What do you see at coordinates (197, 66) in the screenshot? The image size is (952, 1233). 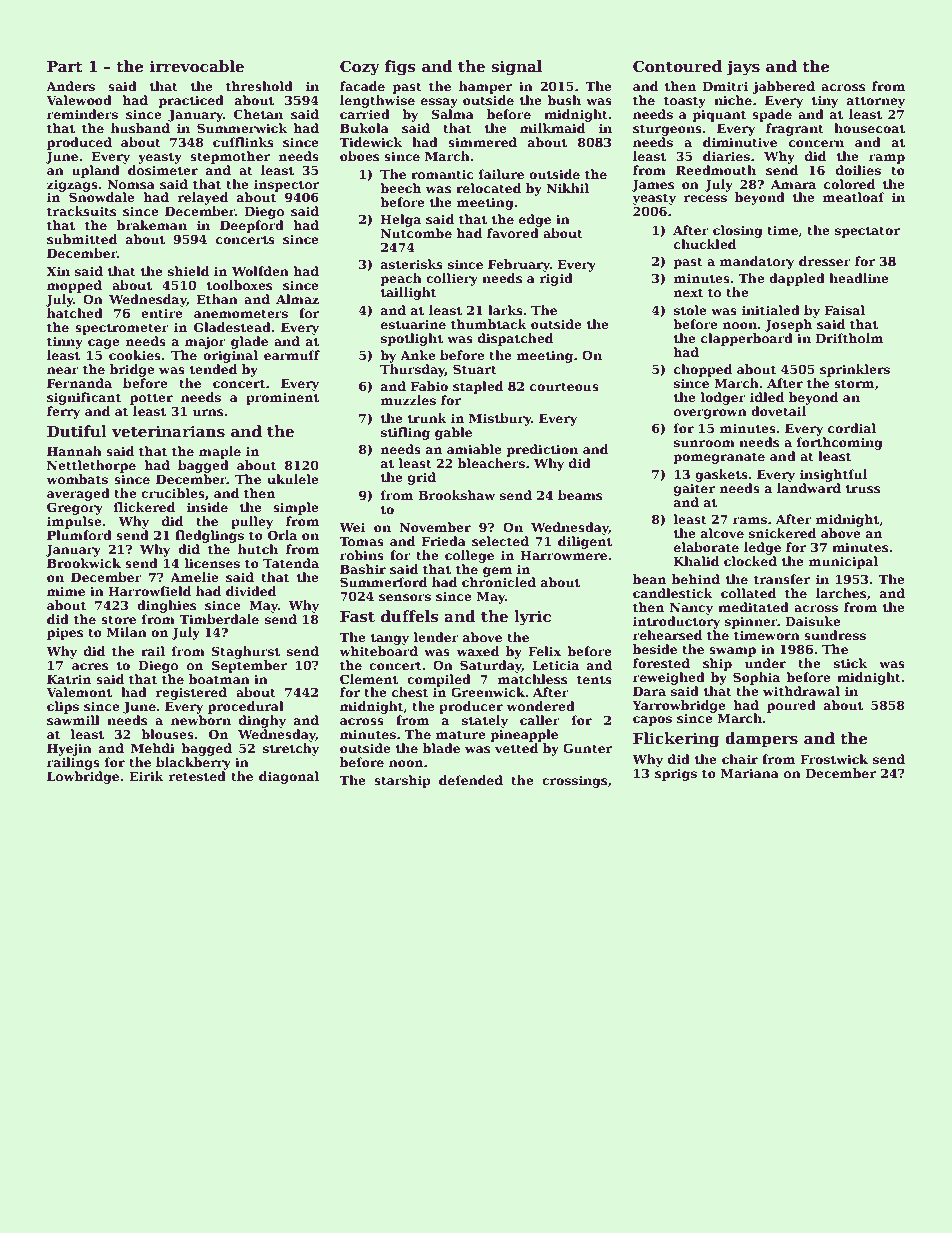 I see `irrevocable` at bounding box center [197, 66].
